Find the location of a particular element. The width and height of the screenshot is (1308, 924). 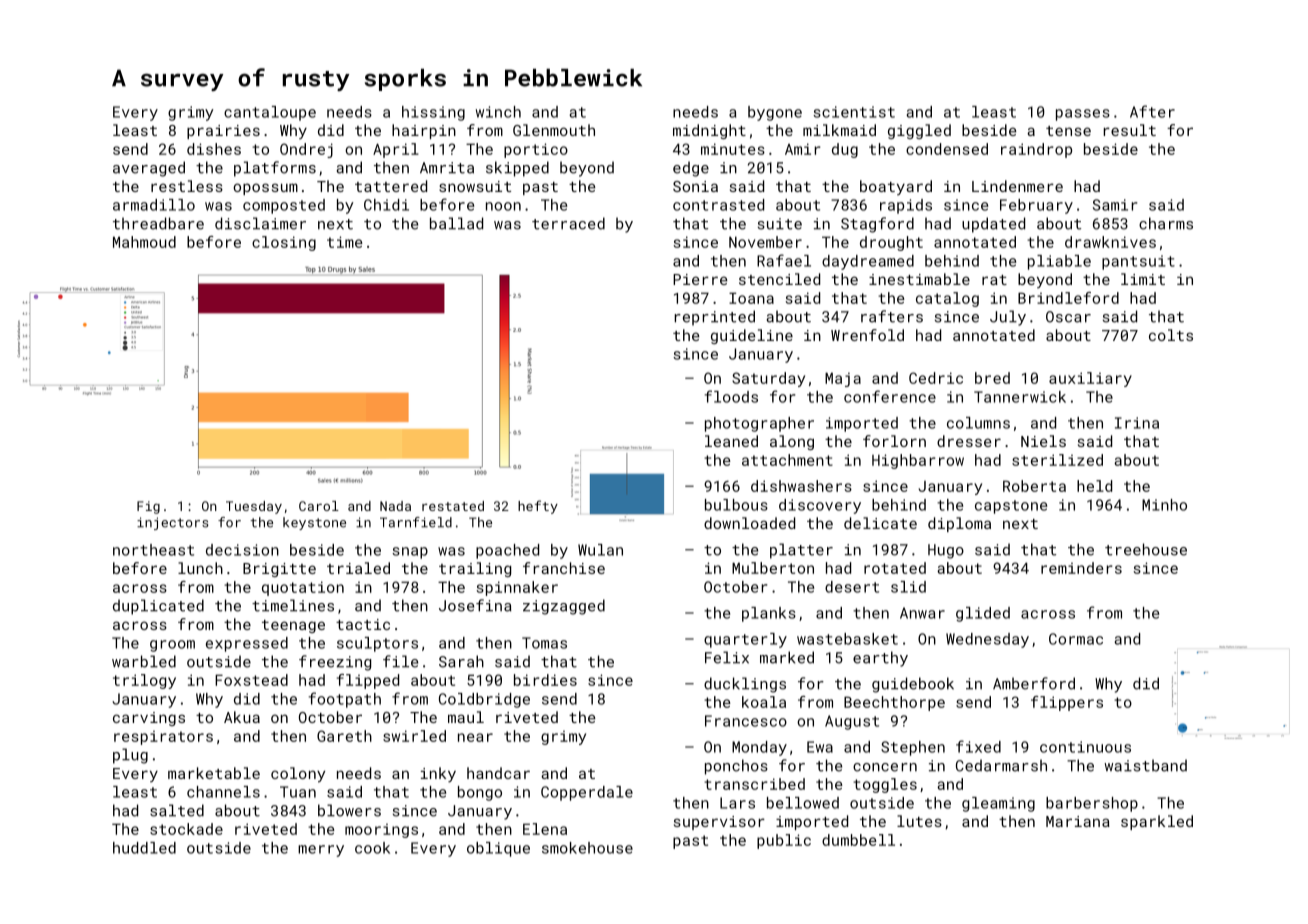

dumbbell is located at coordinates (858, 840).
